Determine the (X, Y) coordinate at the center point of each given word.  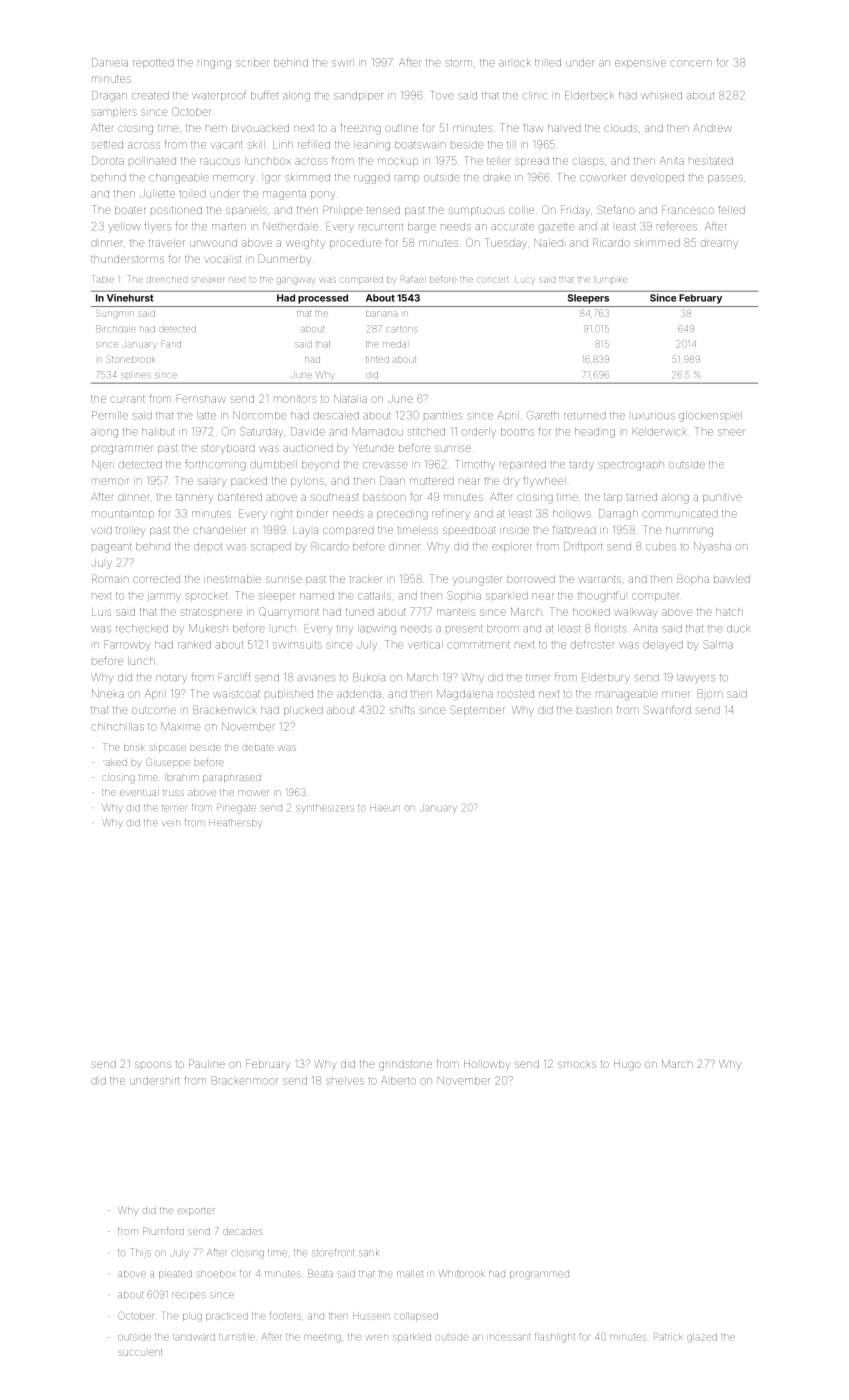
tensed (383, 210)
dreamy (719, 244)
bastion (594, 710)
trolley (131, 531)
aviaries (317, 678)
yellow (124, 227)
